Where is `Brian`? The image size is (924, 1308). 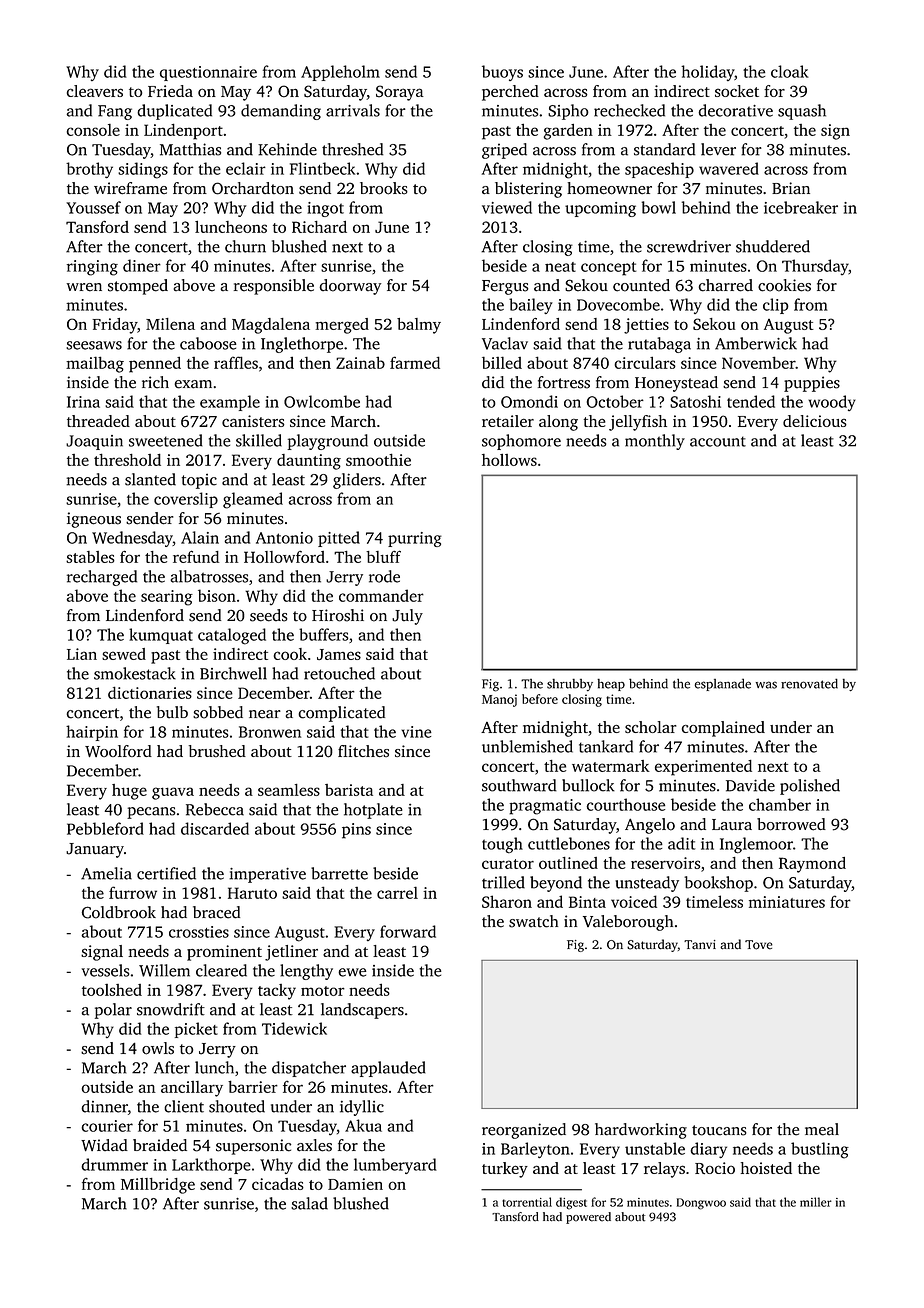 Brian is located at coordinates (791, 188).
